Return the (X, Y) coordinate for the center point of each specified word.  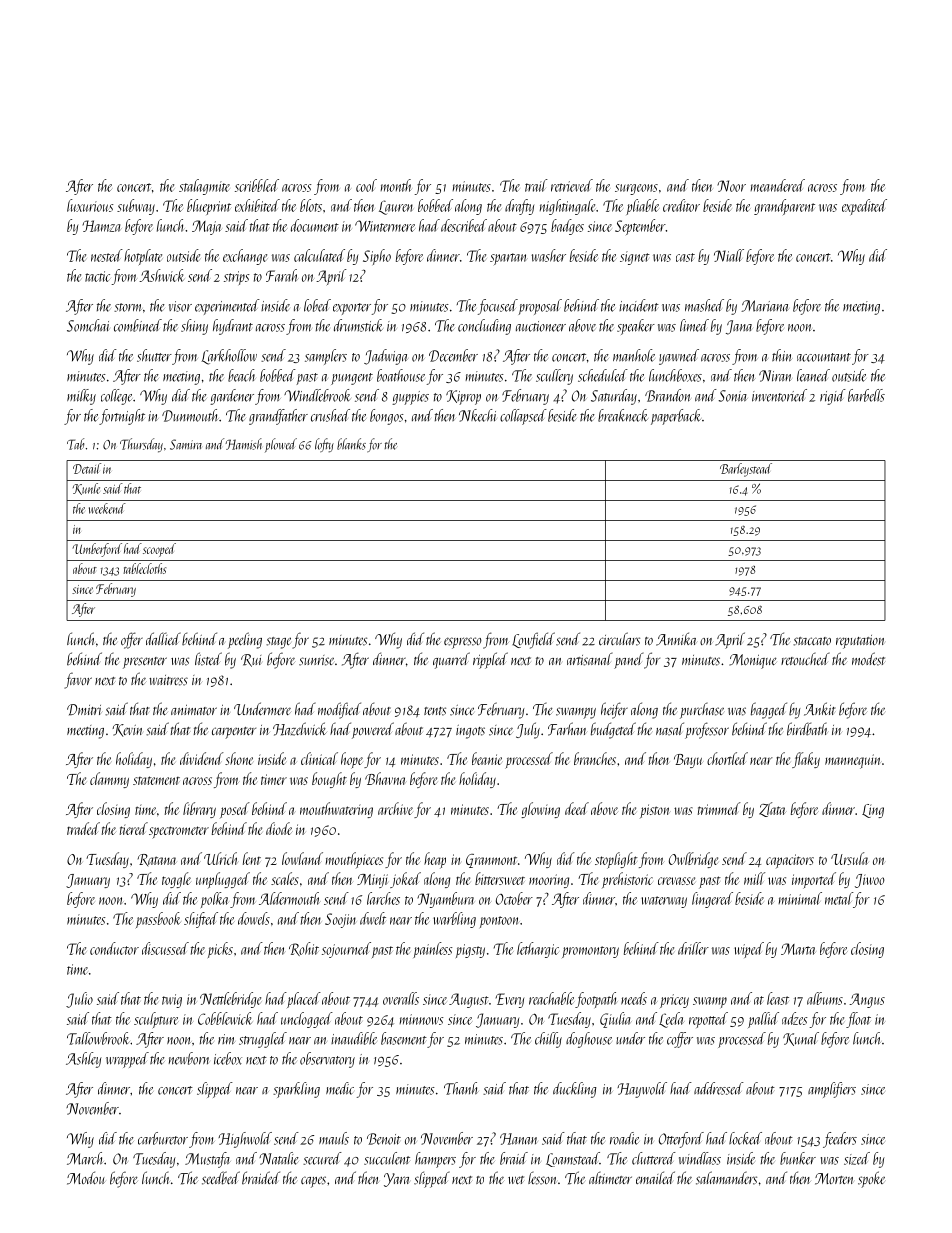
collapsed (523, 417)
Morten (834, 1179)
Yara (396, 1180)
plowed (281, 445)
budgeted (613, 730)
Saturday (614, 397)
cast (685, 257)
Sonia (733, 396)
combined (138, 325)
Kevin (127, 730)
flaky (806, 760)
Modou (86, 1178)
